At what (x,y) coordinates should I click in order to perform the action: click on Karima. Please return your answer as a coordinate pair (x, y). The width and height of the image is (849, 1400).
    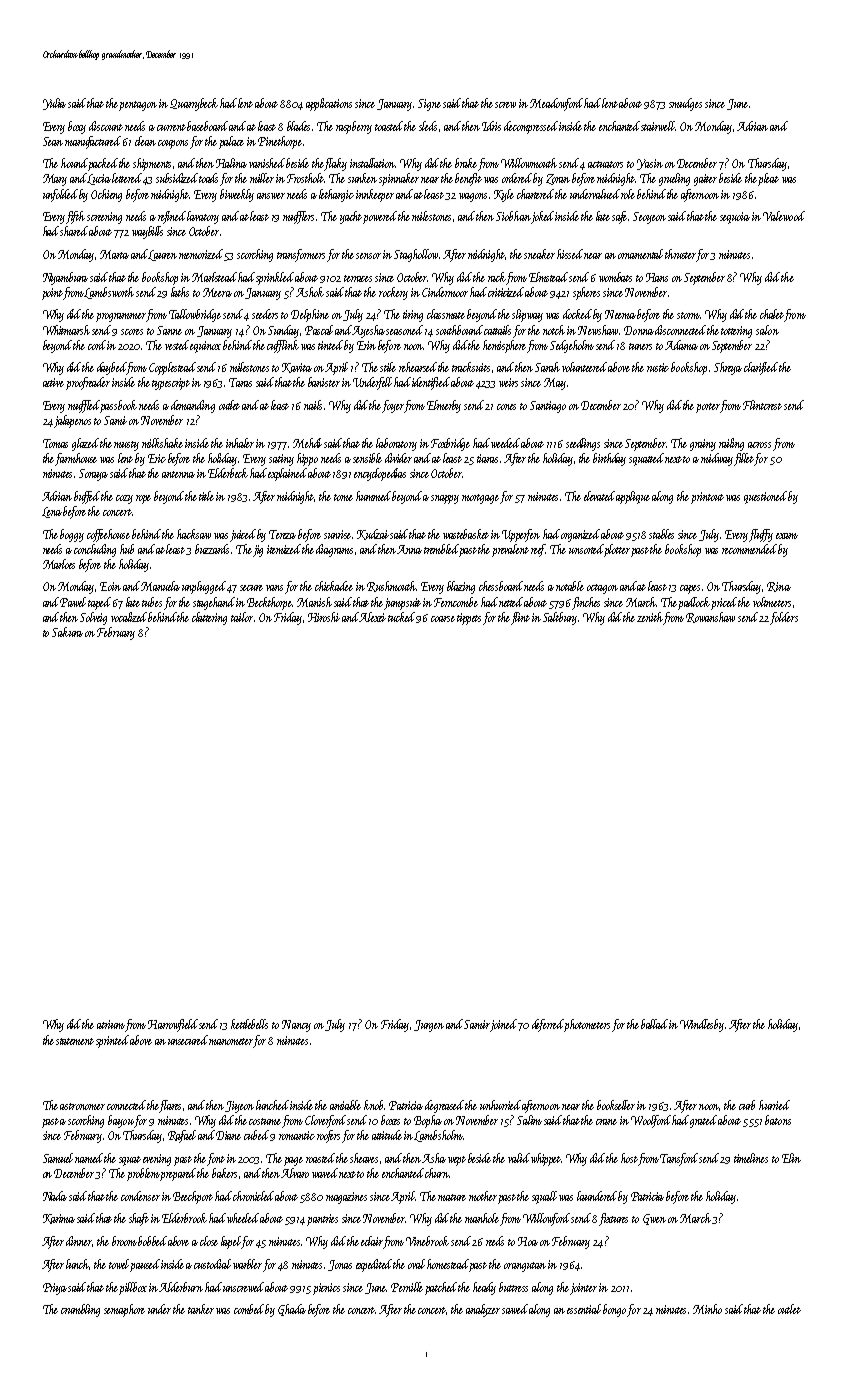
    Looking at the image, I should click on (59, 1219).
